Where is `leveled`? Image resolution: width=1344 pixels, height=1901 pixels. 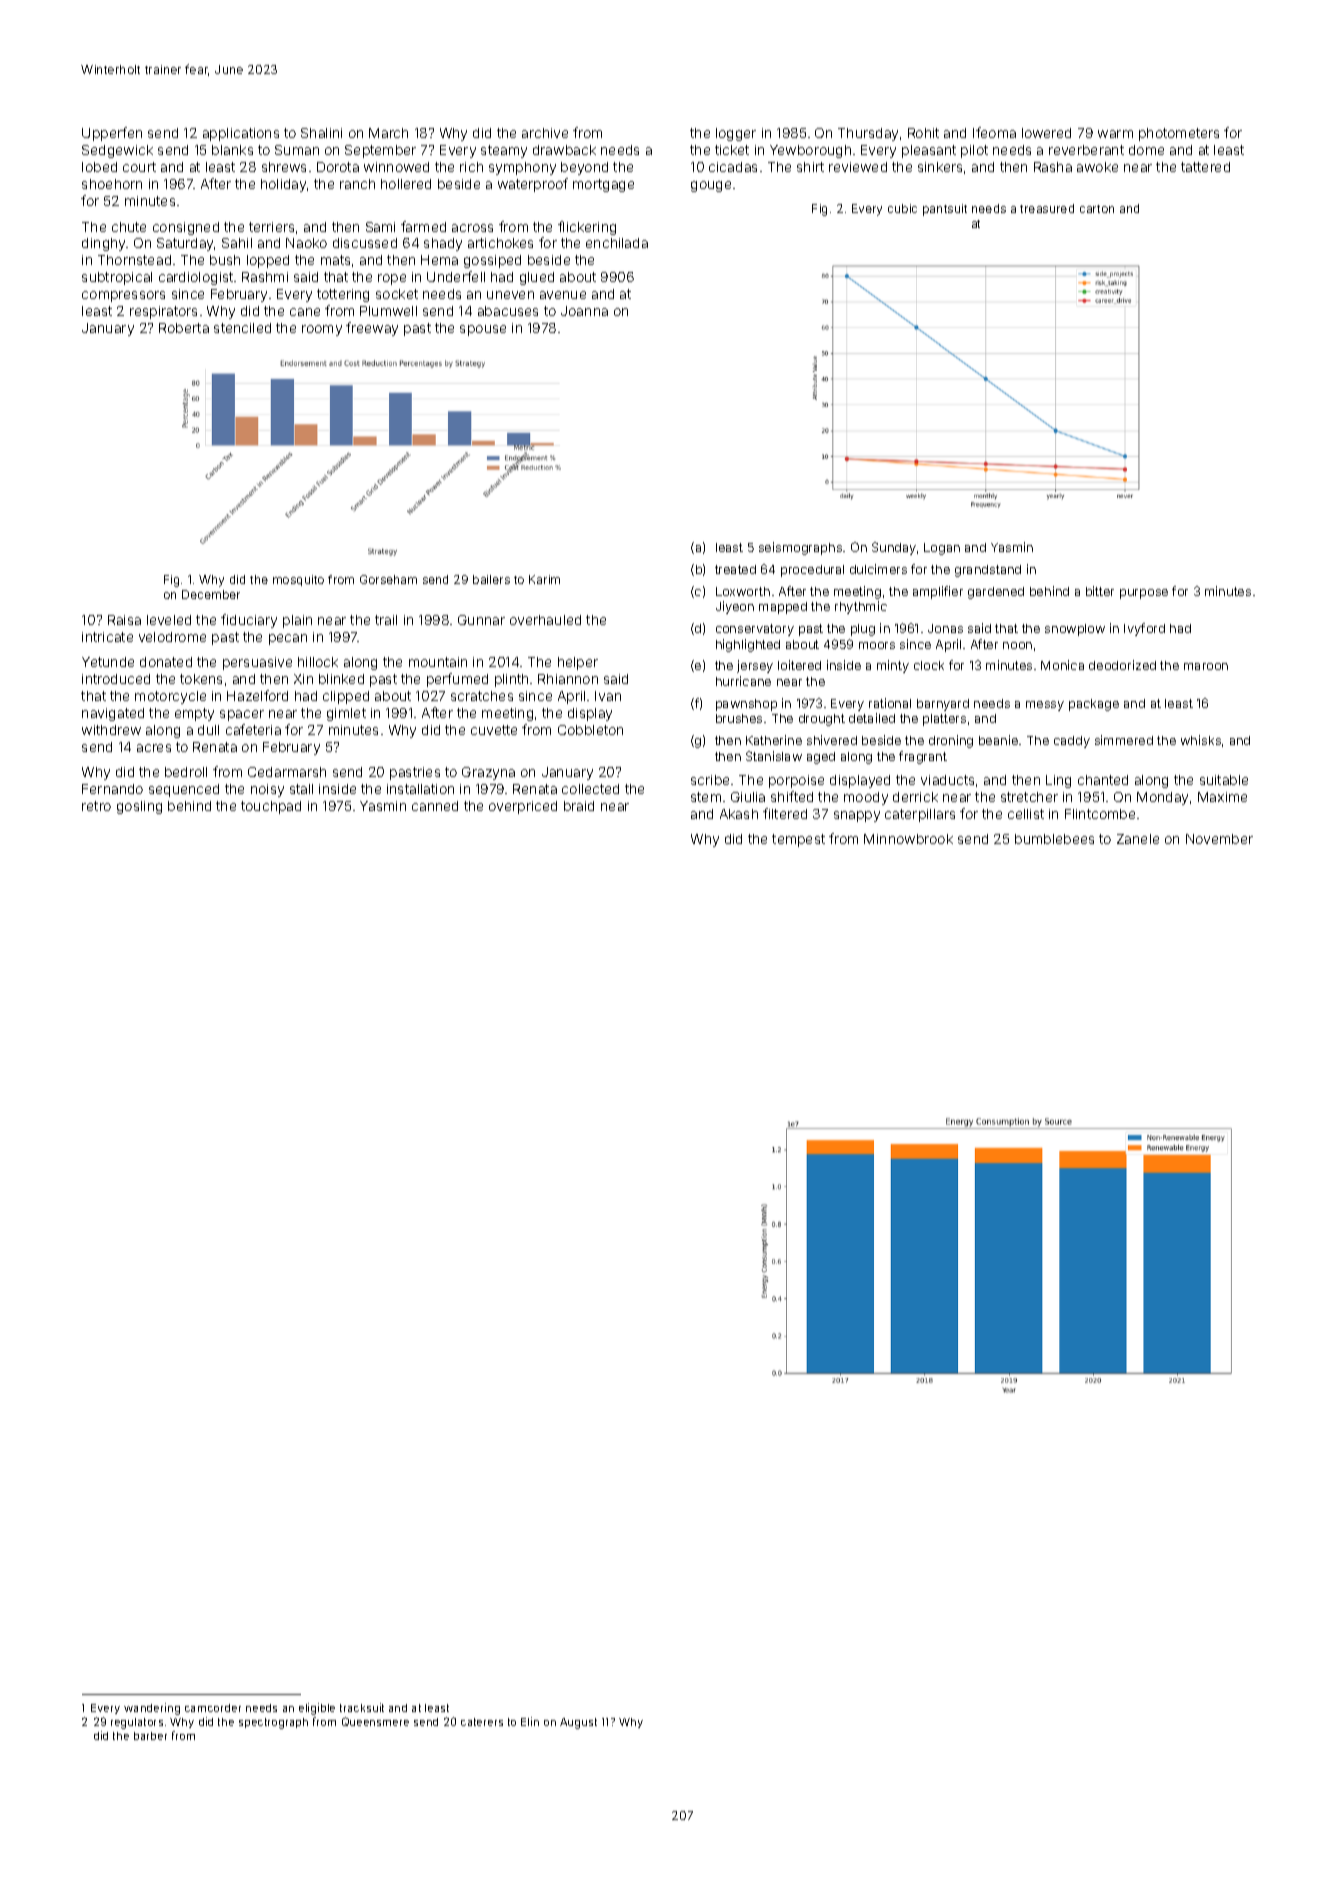
leveled is located at coordinates (169, 620).
